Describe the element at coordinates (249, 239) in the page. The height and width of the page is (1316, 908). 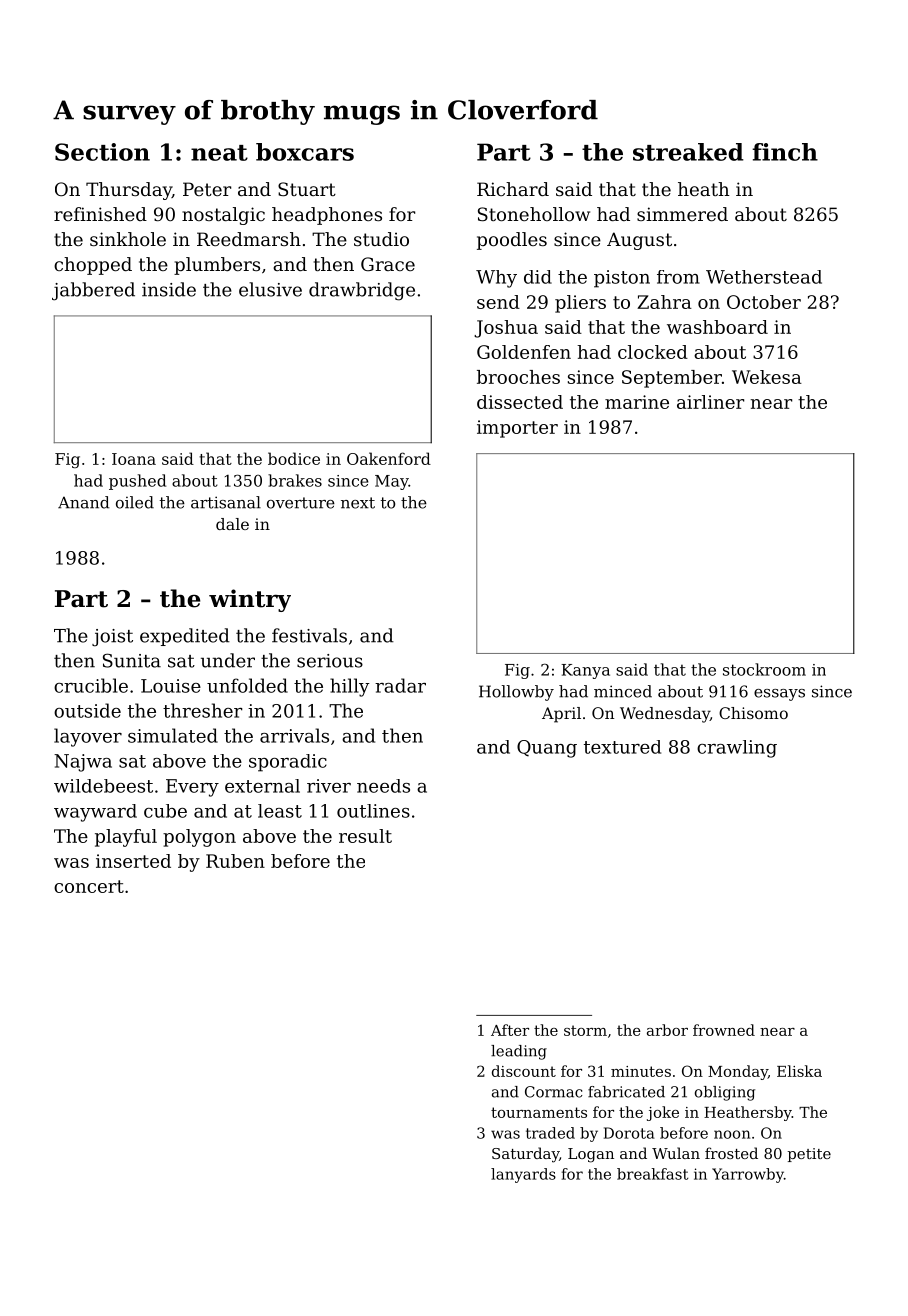
I see `Reedmarsh` at that location.
